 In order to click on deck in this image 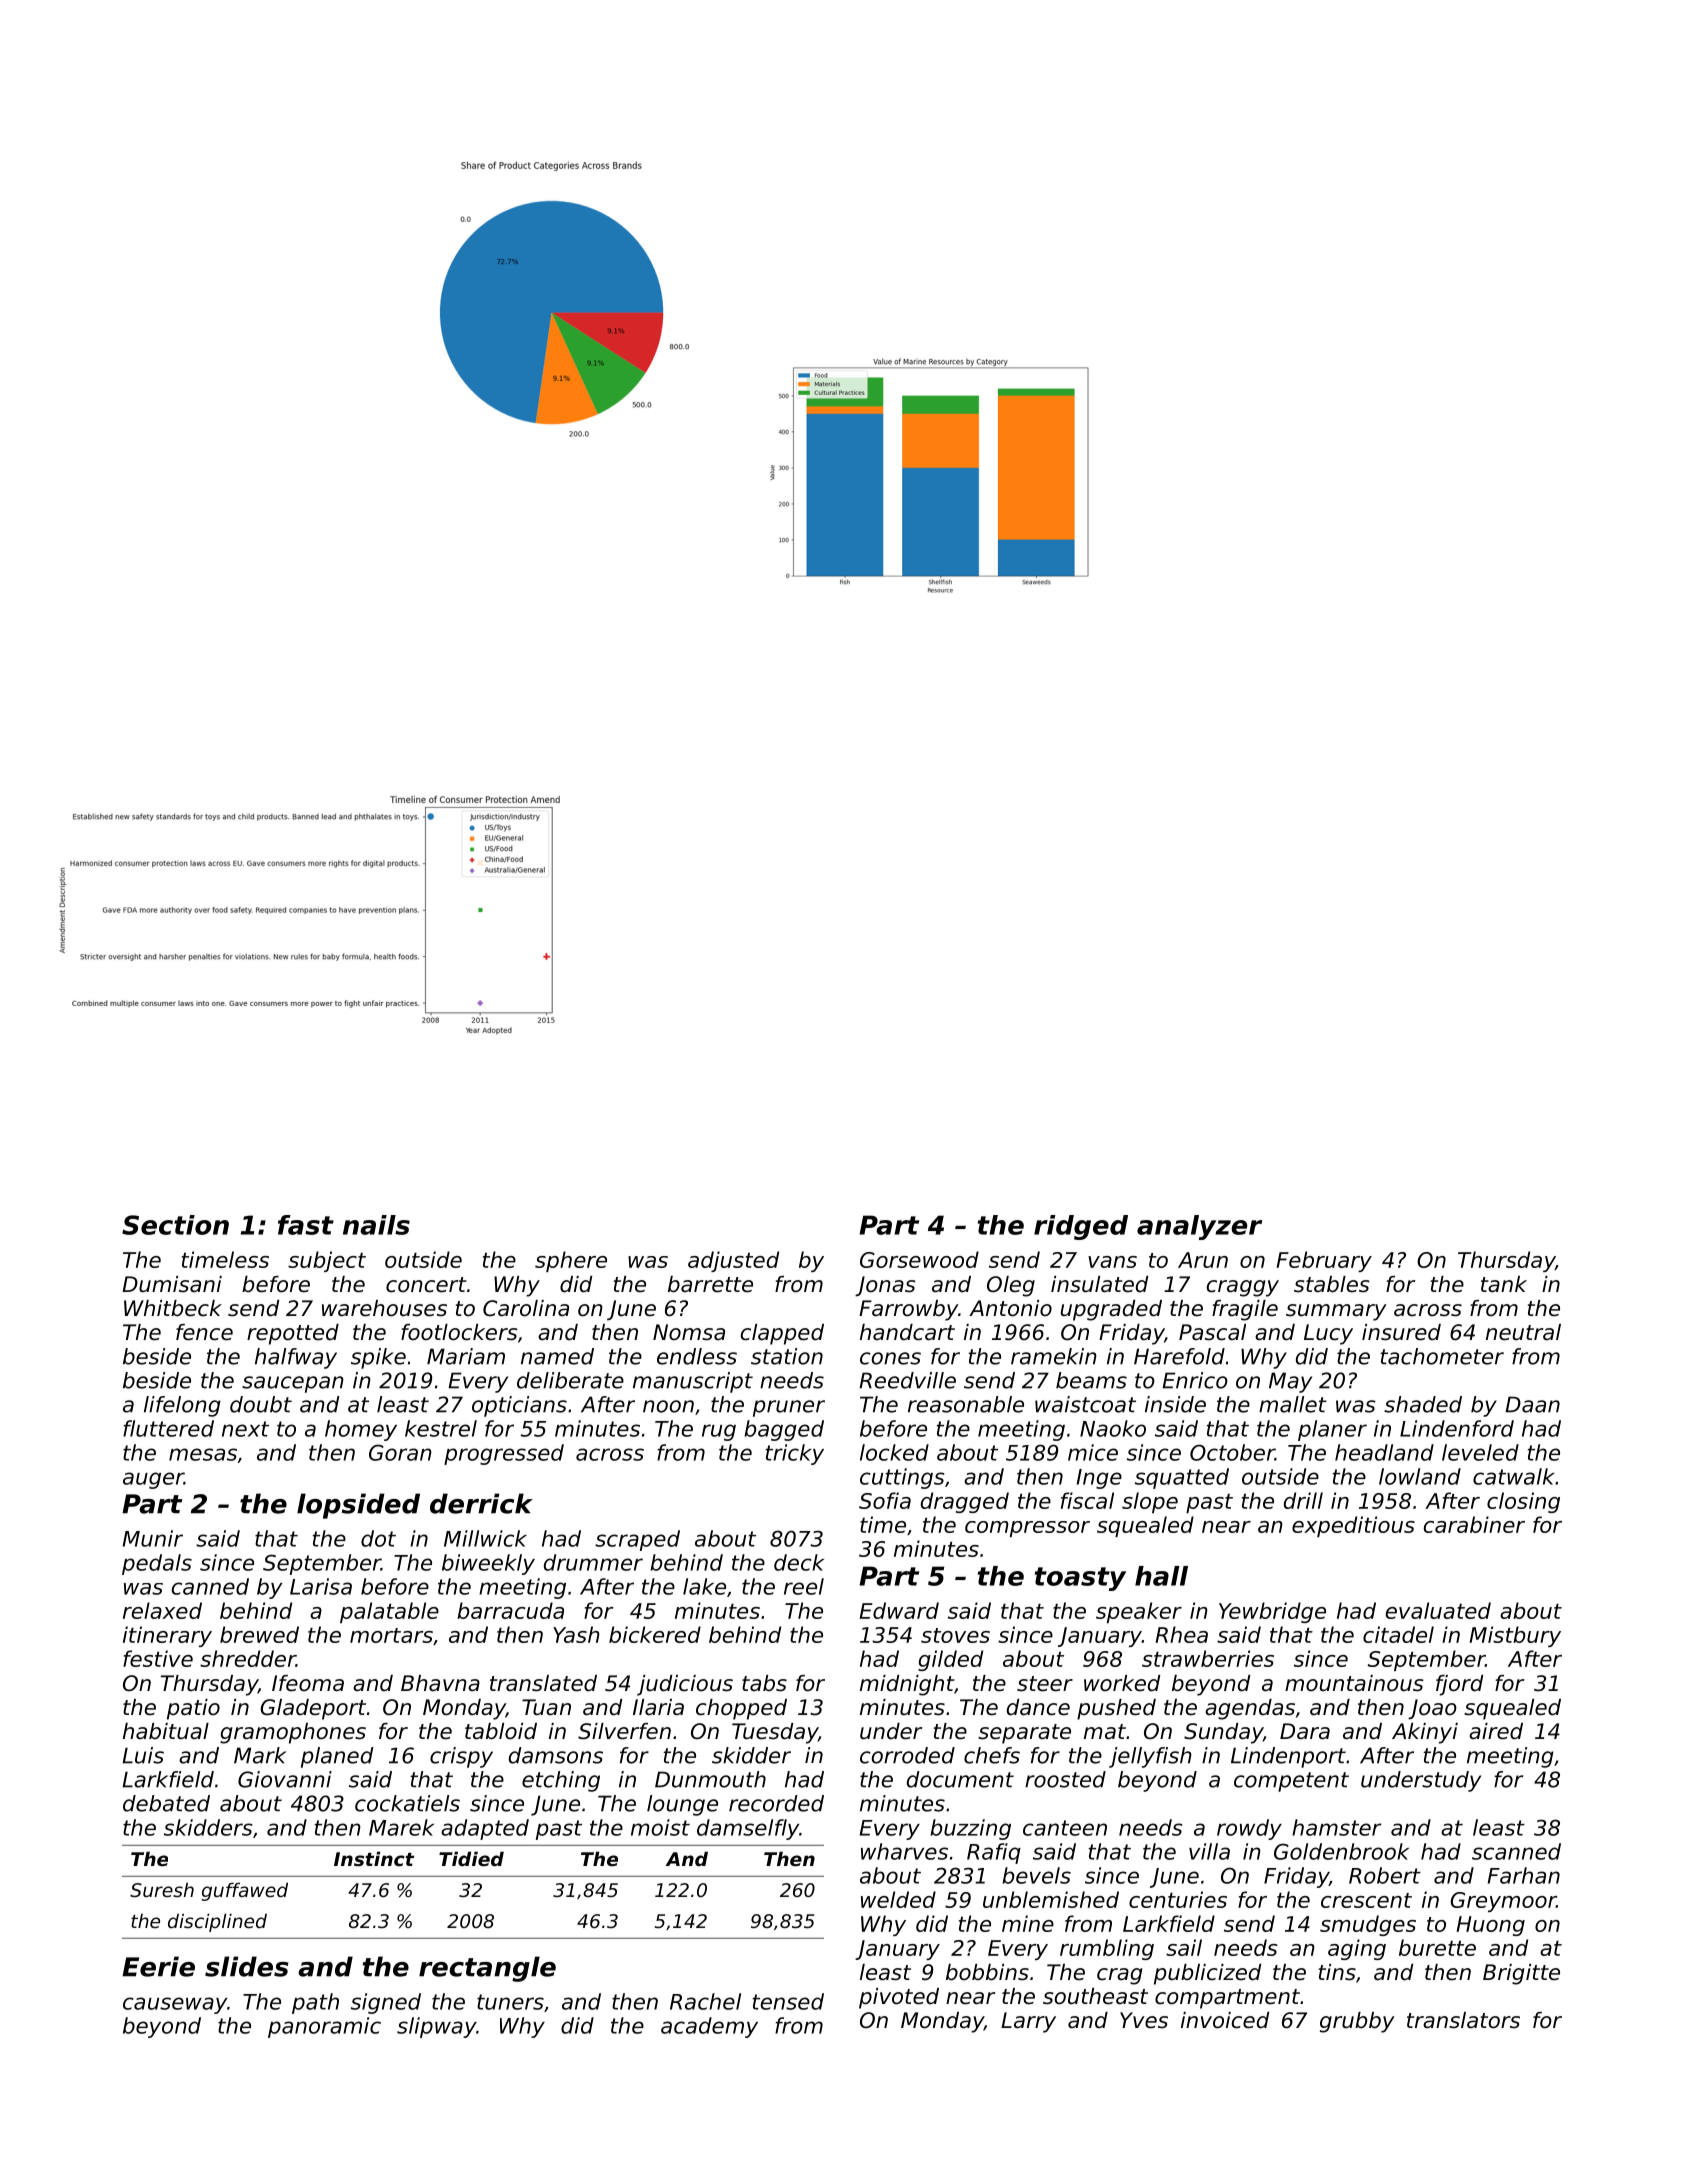, I will do `click(799, 1562)`.
